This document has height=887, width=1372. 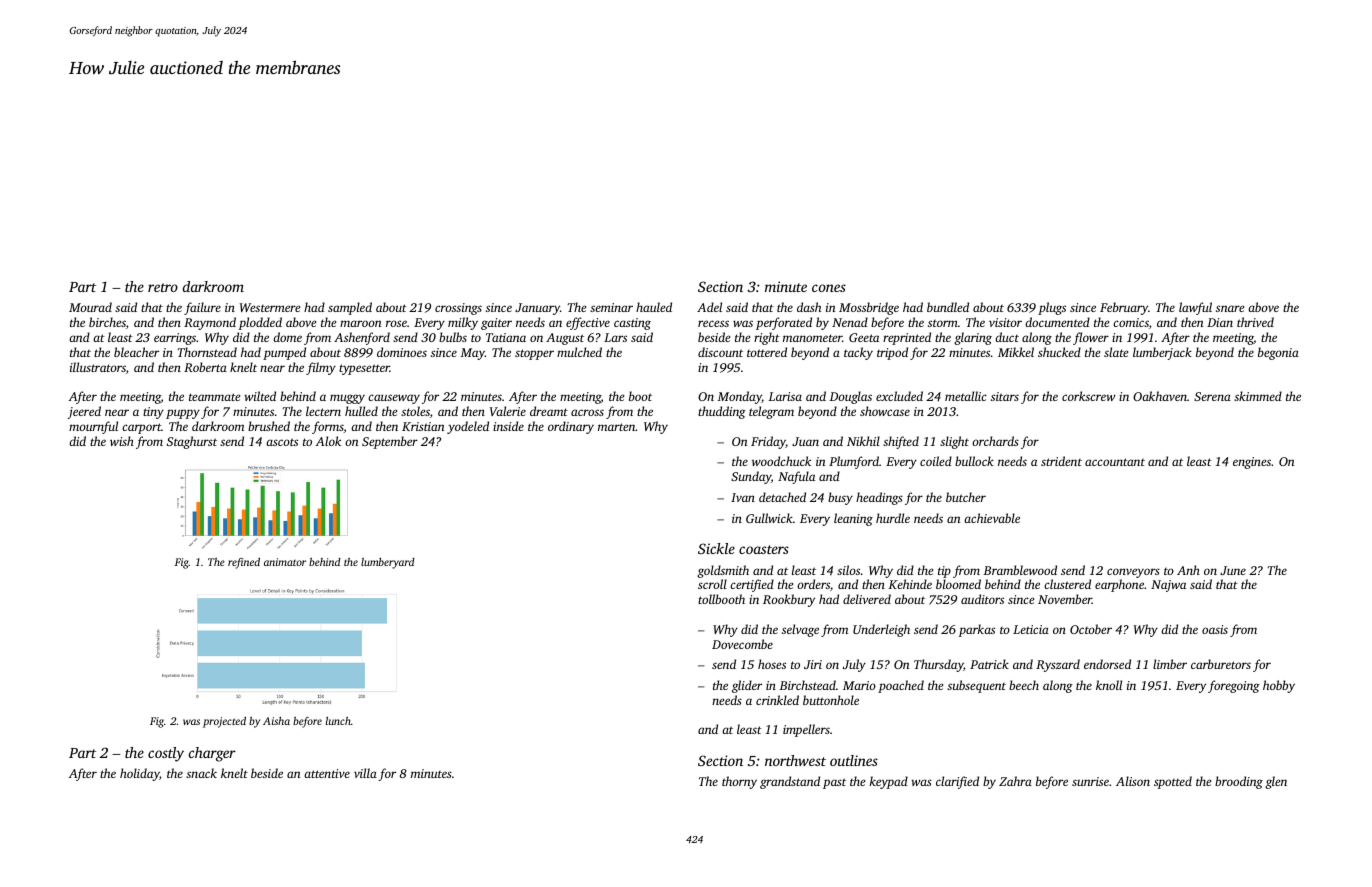 What do you see at coordinates (140, 774) in the document?
I see `holiday` at bounding box center [140, 774].
